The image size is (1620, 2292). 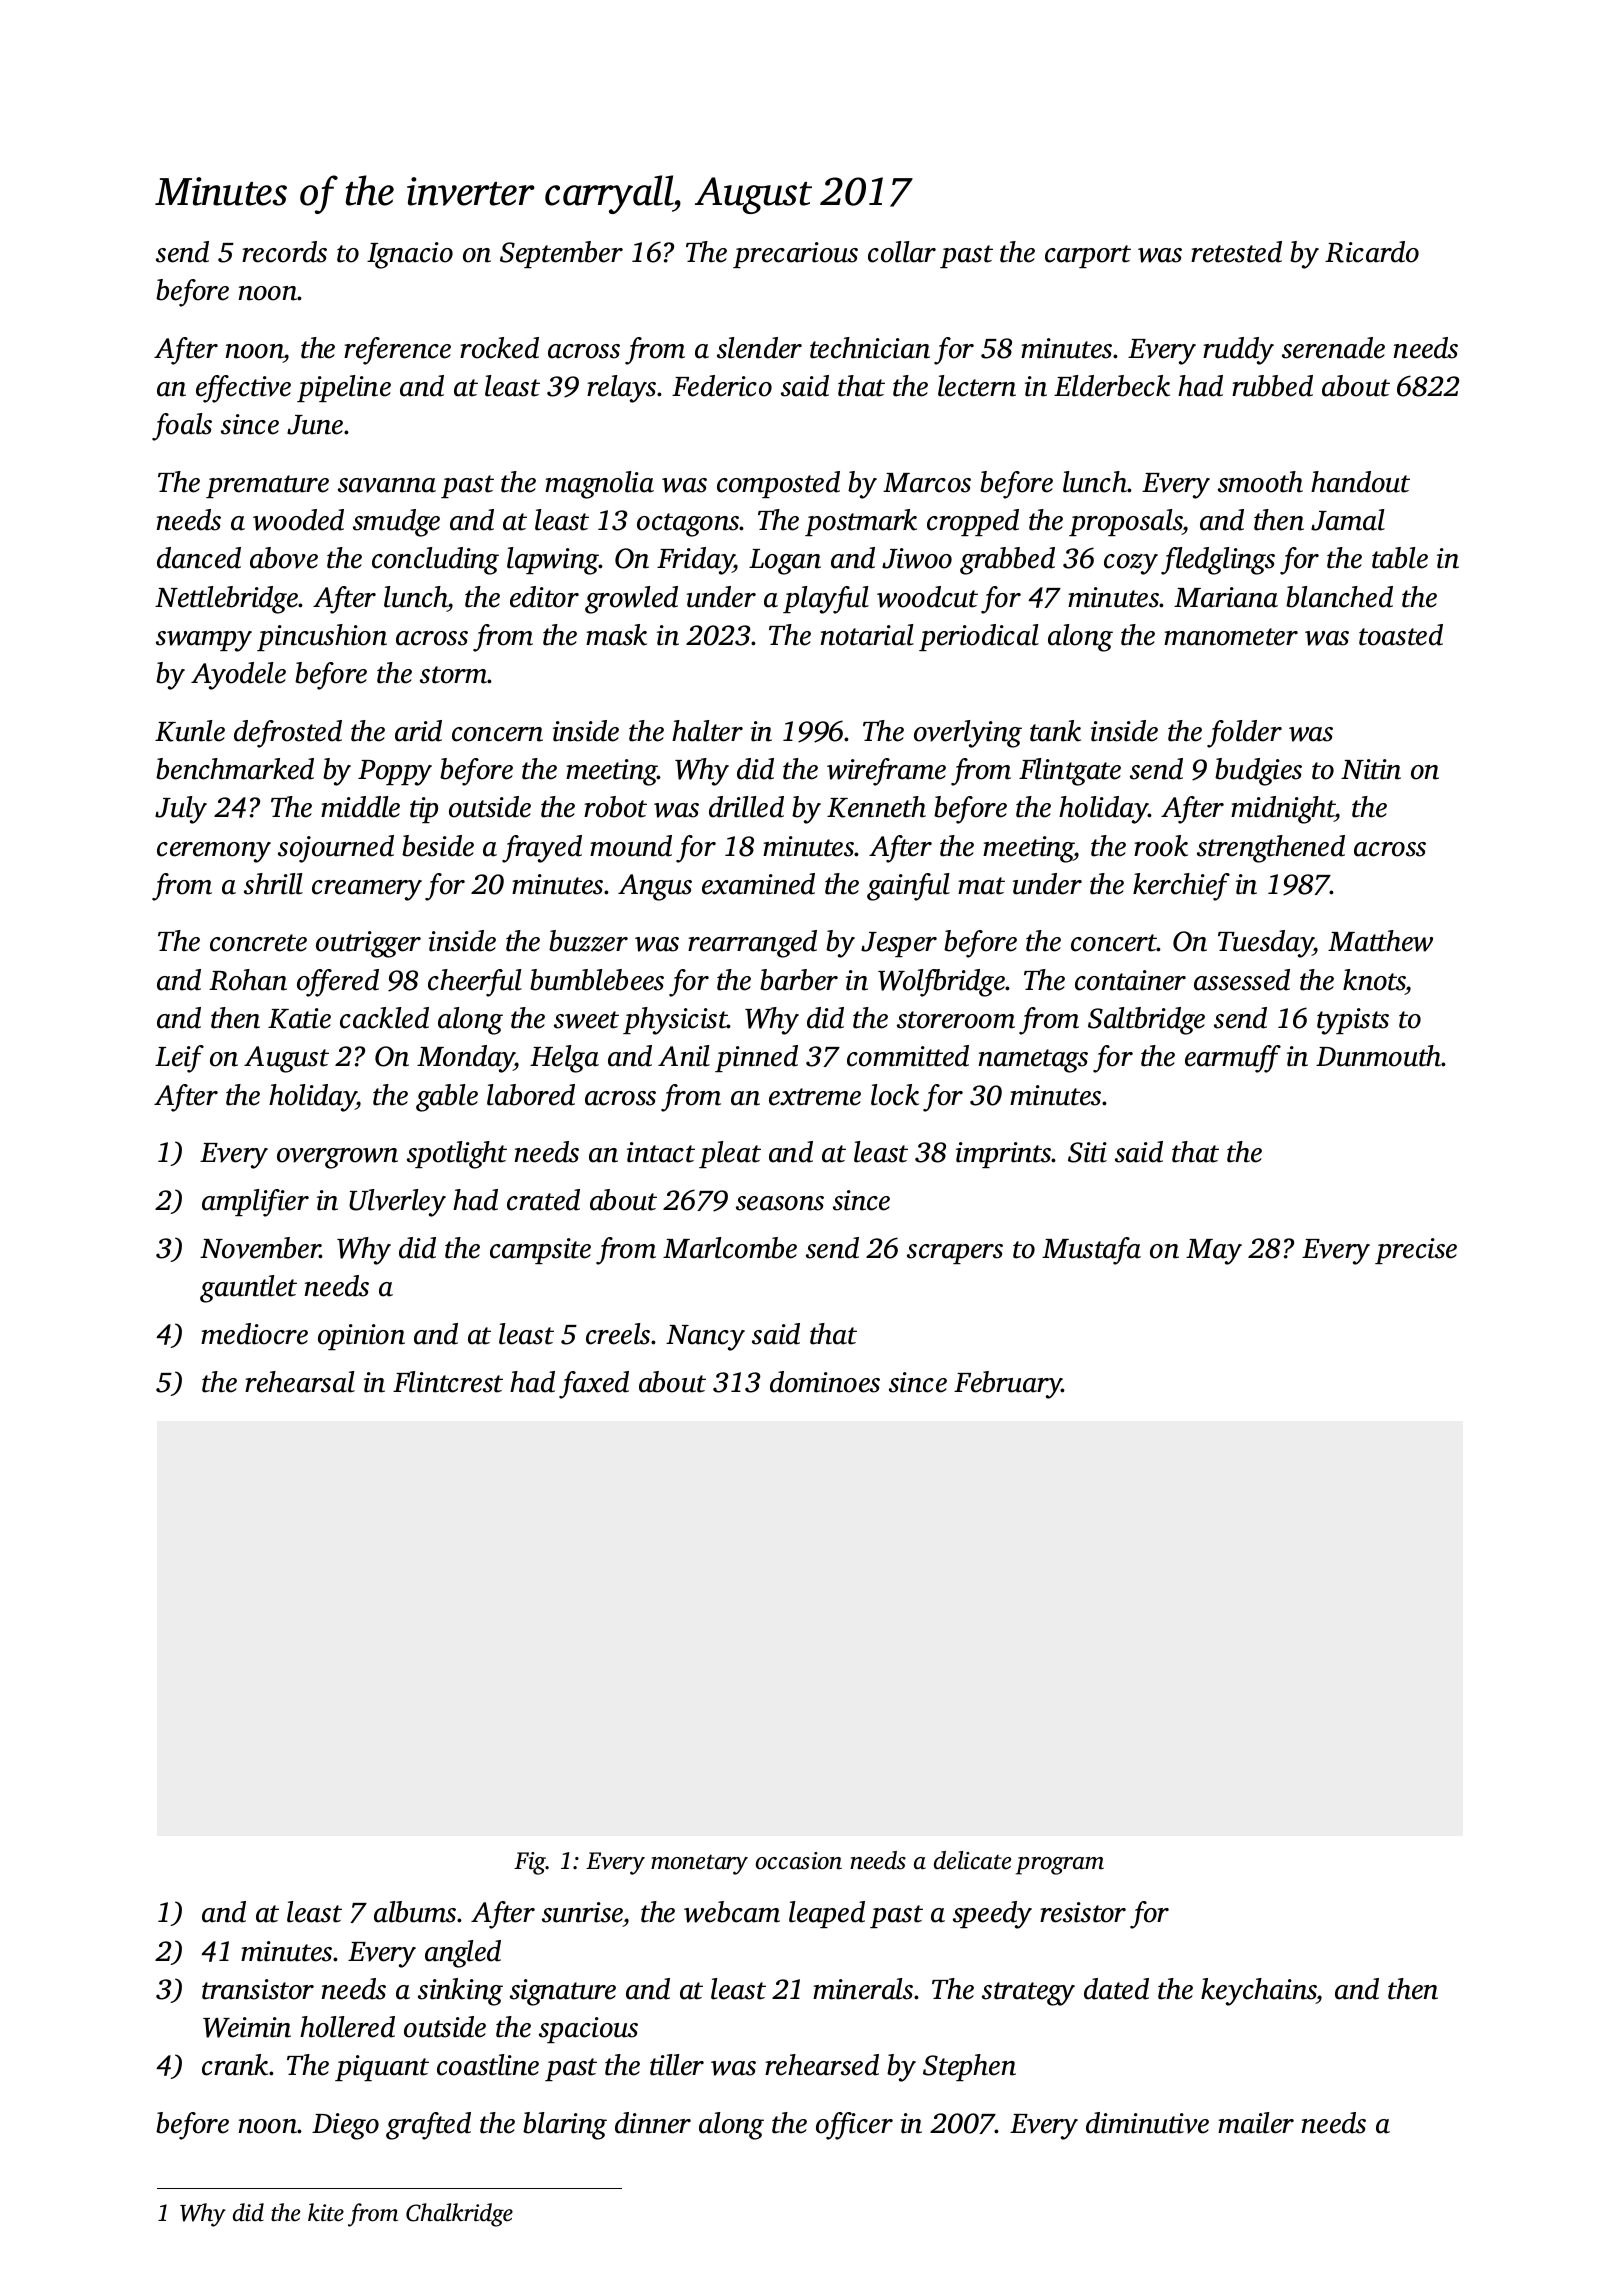 I want to click on seasons, so click(x=780, y=1203).
